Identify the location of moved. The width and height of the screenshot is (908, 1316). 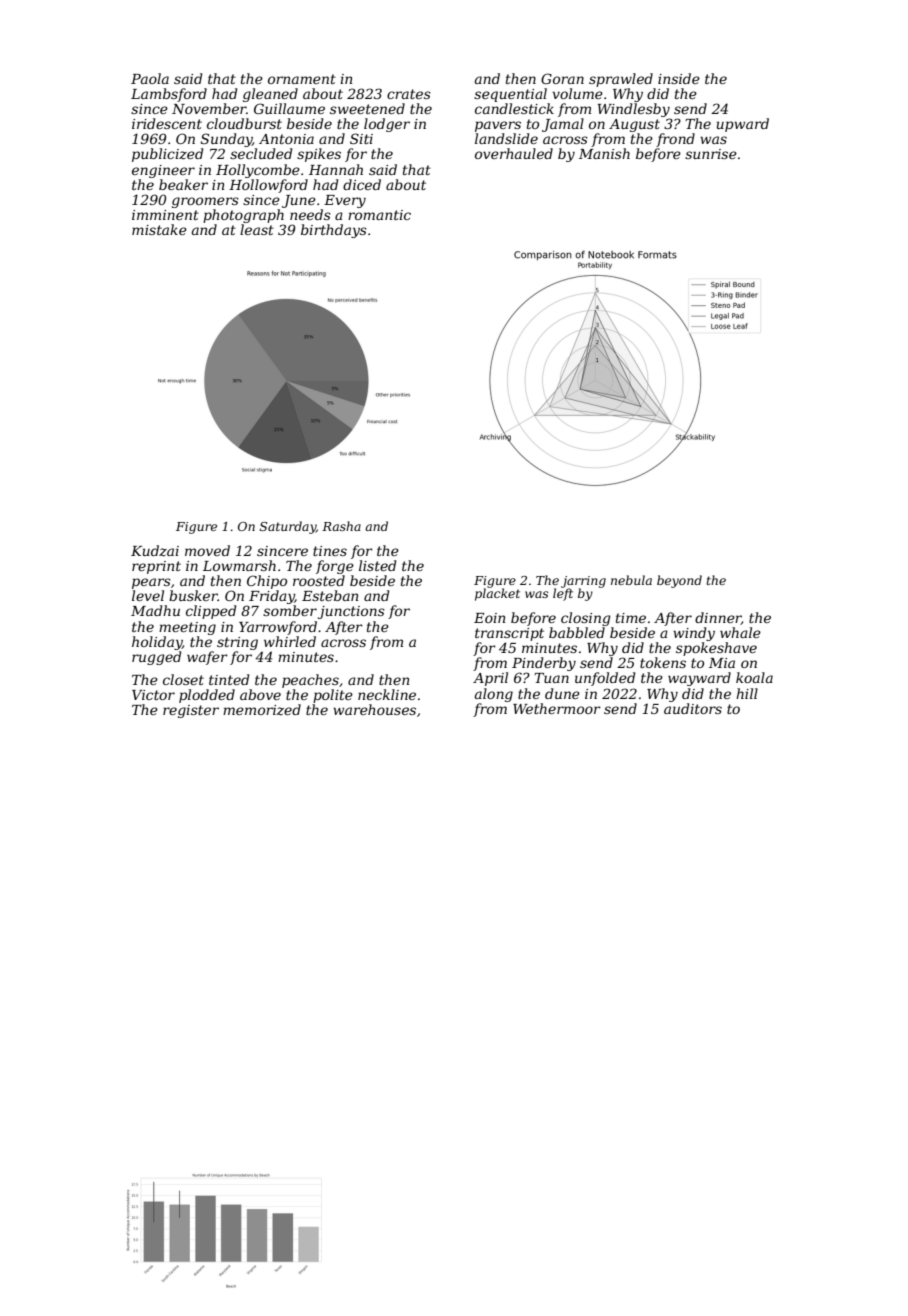
(207, 550).
